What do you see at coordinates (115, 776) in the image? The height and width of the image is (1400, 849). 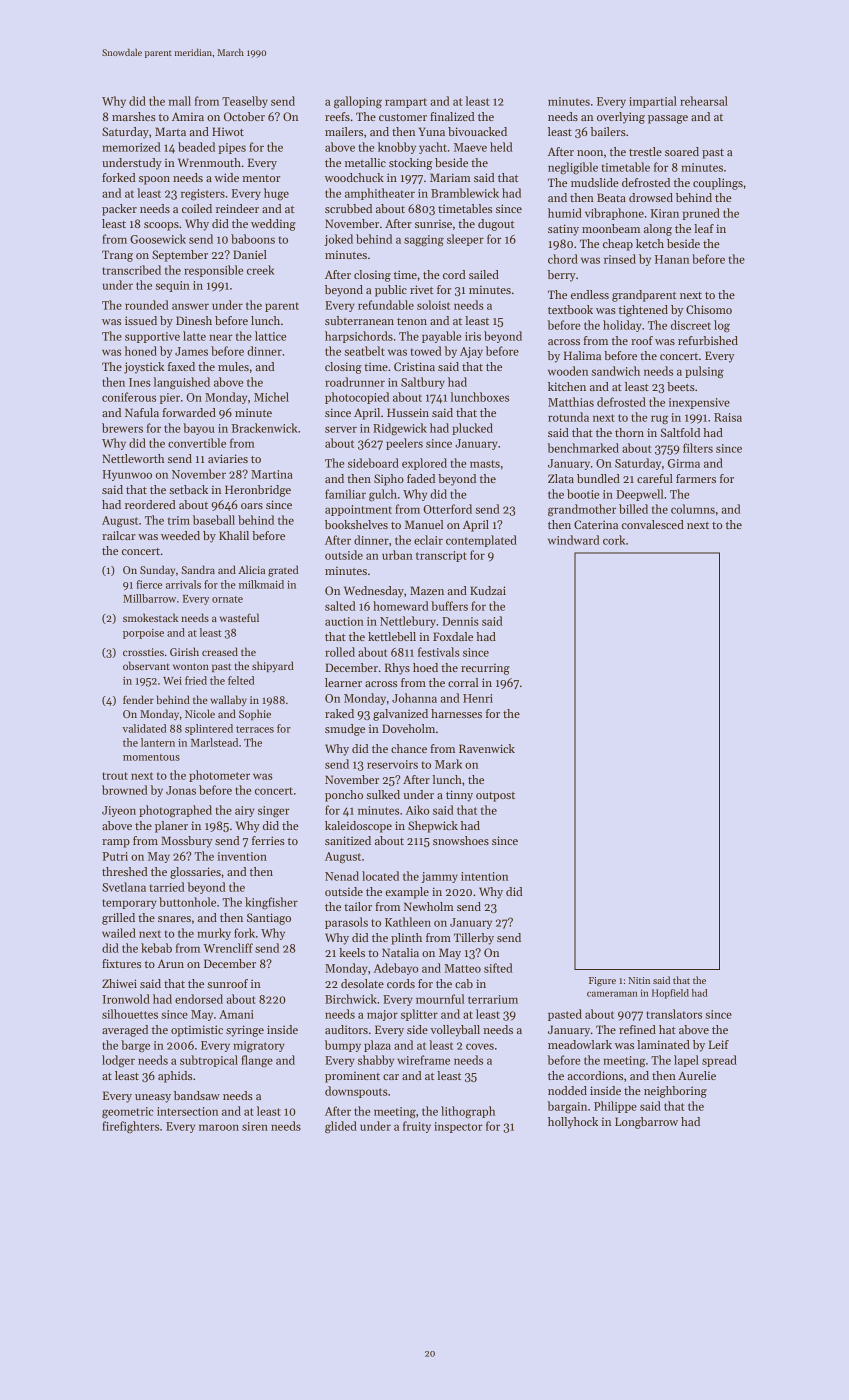 I see `trout` at bounding box center [115, 776].
